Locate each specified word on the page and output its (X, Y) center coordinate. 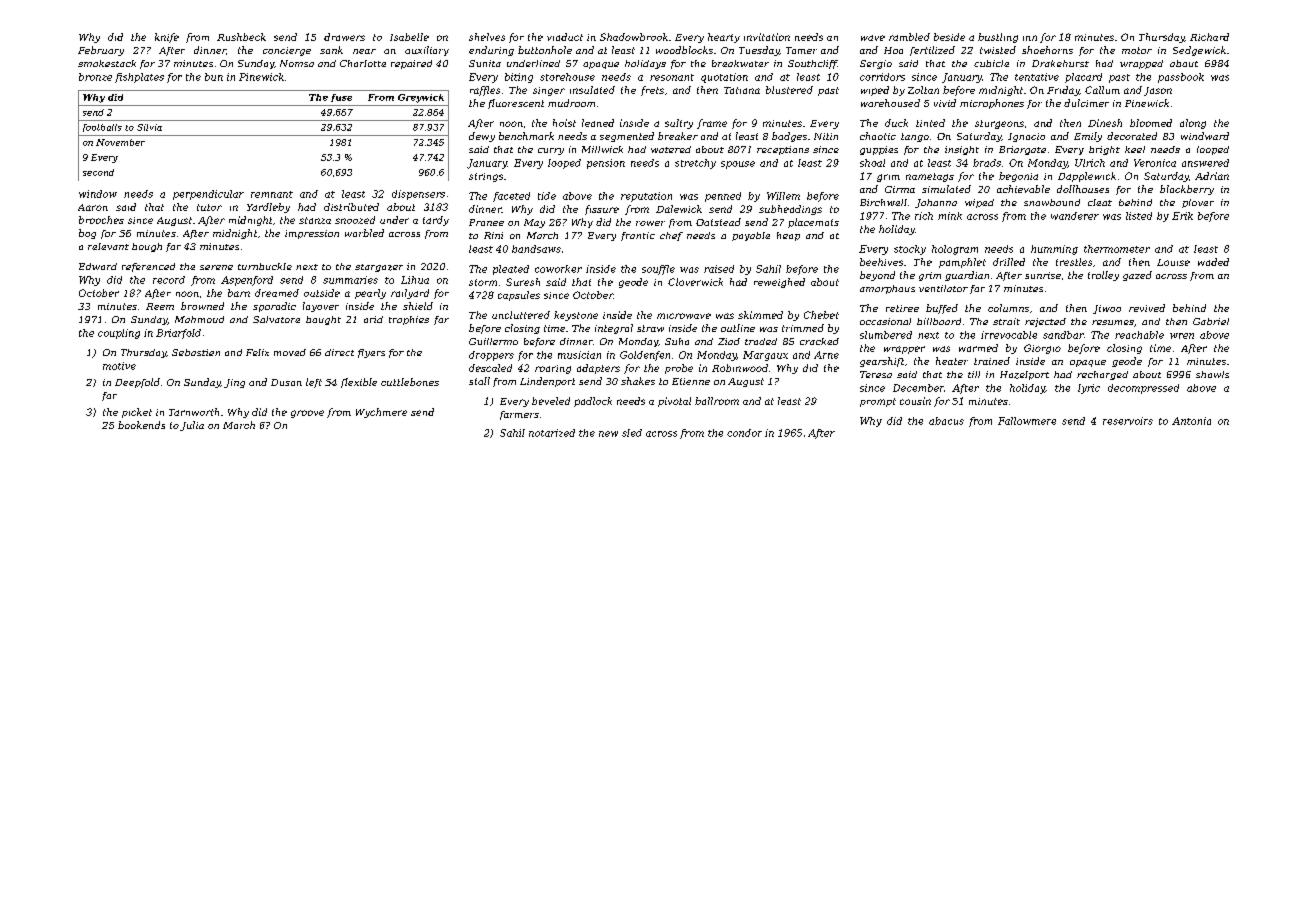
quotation (724, 78)
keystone (576, 316)
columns (1008, 308)
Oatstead (718, 222)
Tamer (801, 50)
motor (1137, 50)
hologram (955, 250)
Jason (1158, 91)
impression (312, 234)
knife (167, 38)
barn (239, 293)
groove (307, 414)
